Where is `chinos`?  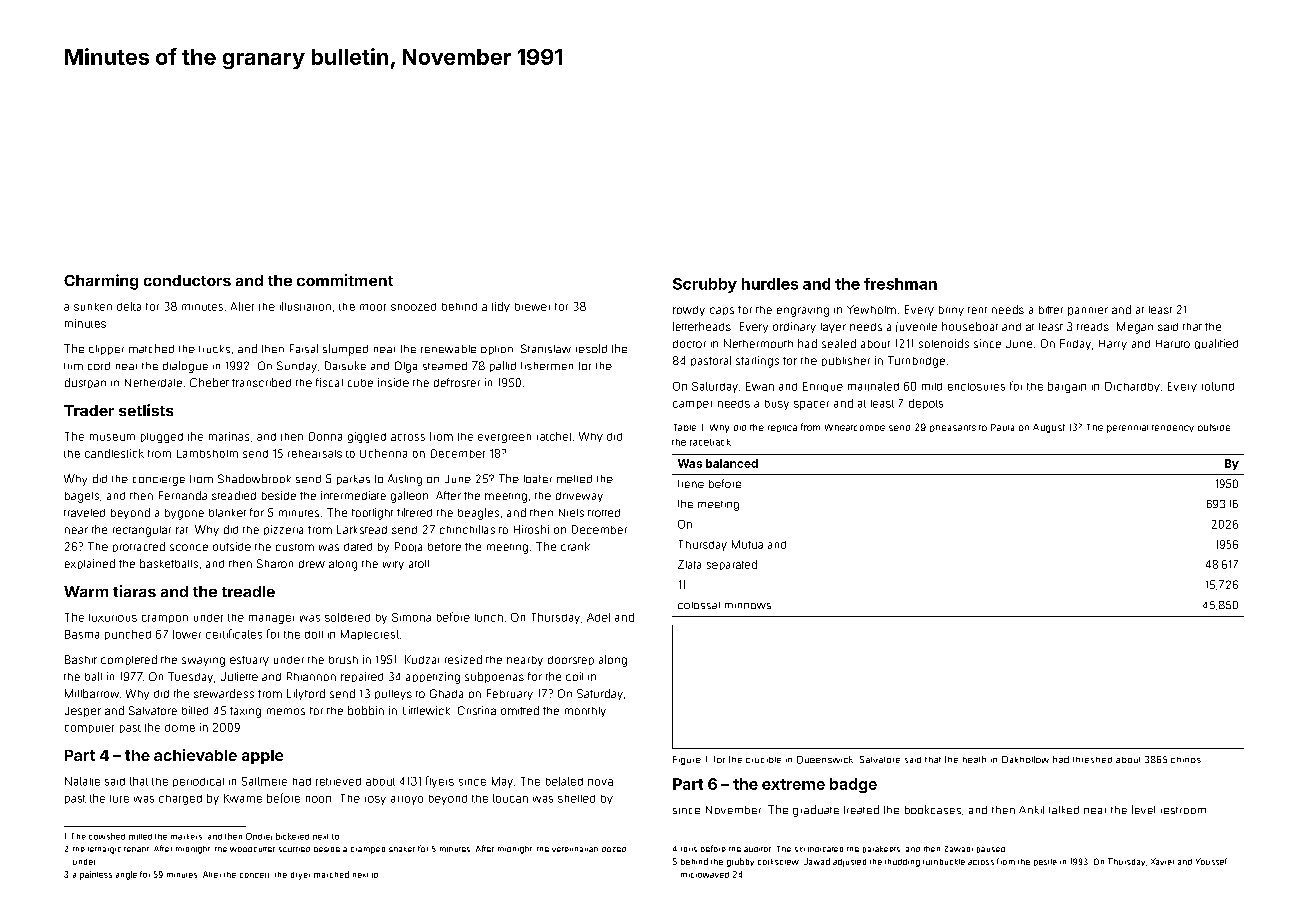
chinos is located at coordinates (1186, 760).
